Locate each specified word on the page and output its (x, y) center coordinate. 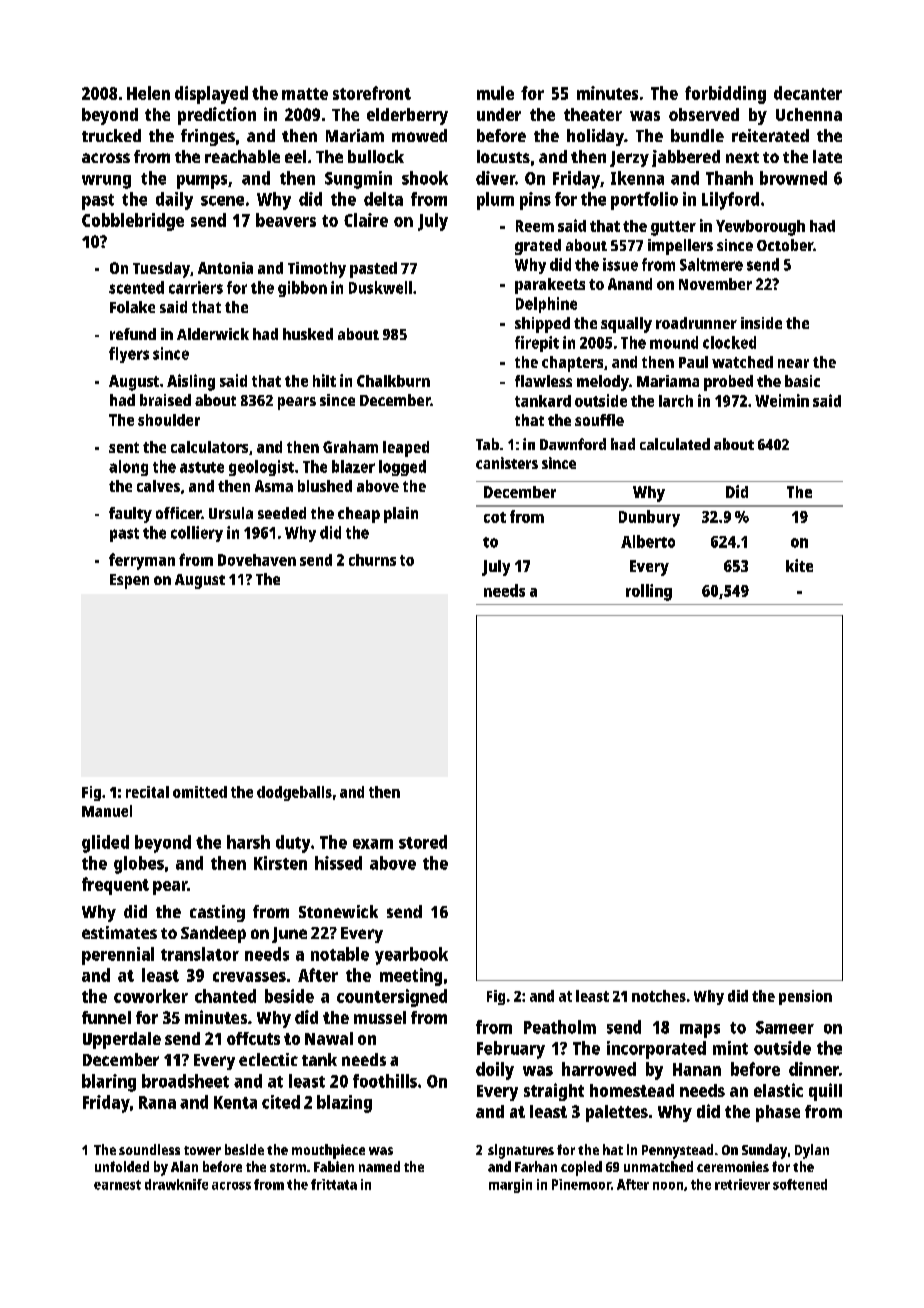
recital (147, 792)
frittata (334, 1184)
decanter (808, 93)
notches (659, 996)
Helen (148, 93)
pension (805, 997)
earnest (117, 1185)
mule (495, 93)
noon (668, 1186)
